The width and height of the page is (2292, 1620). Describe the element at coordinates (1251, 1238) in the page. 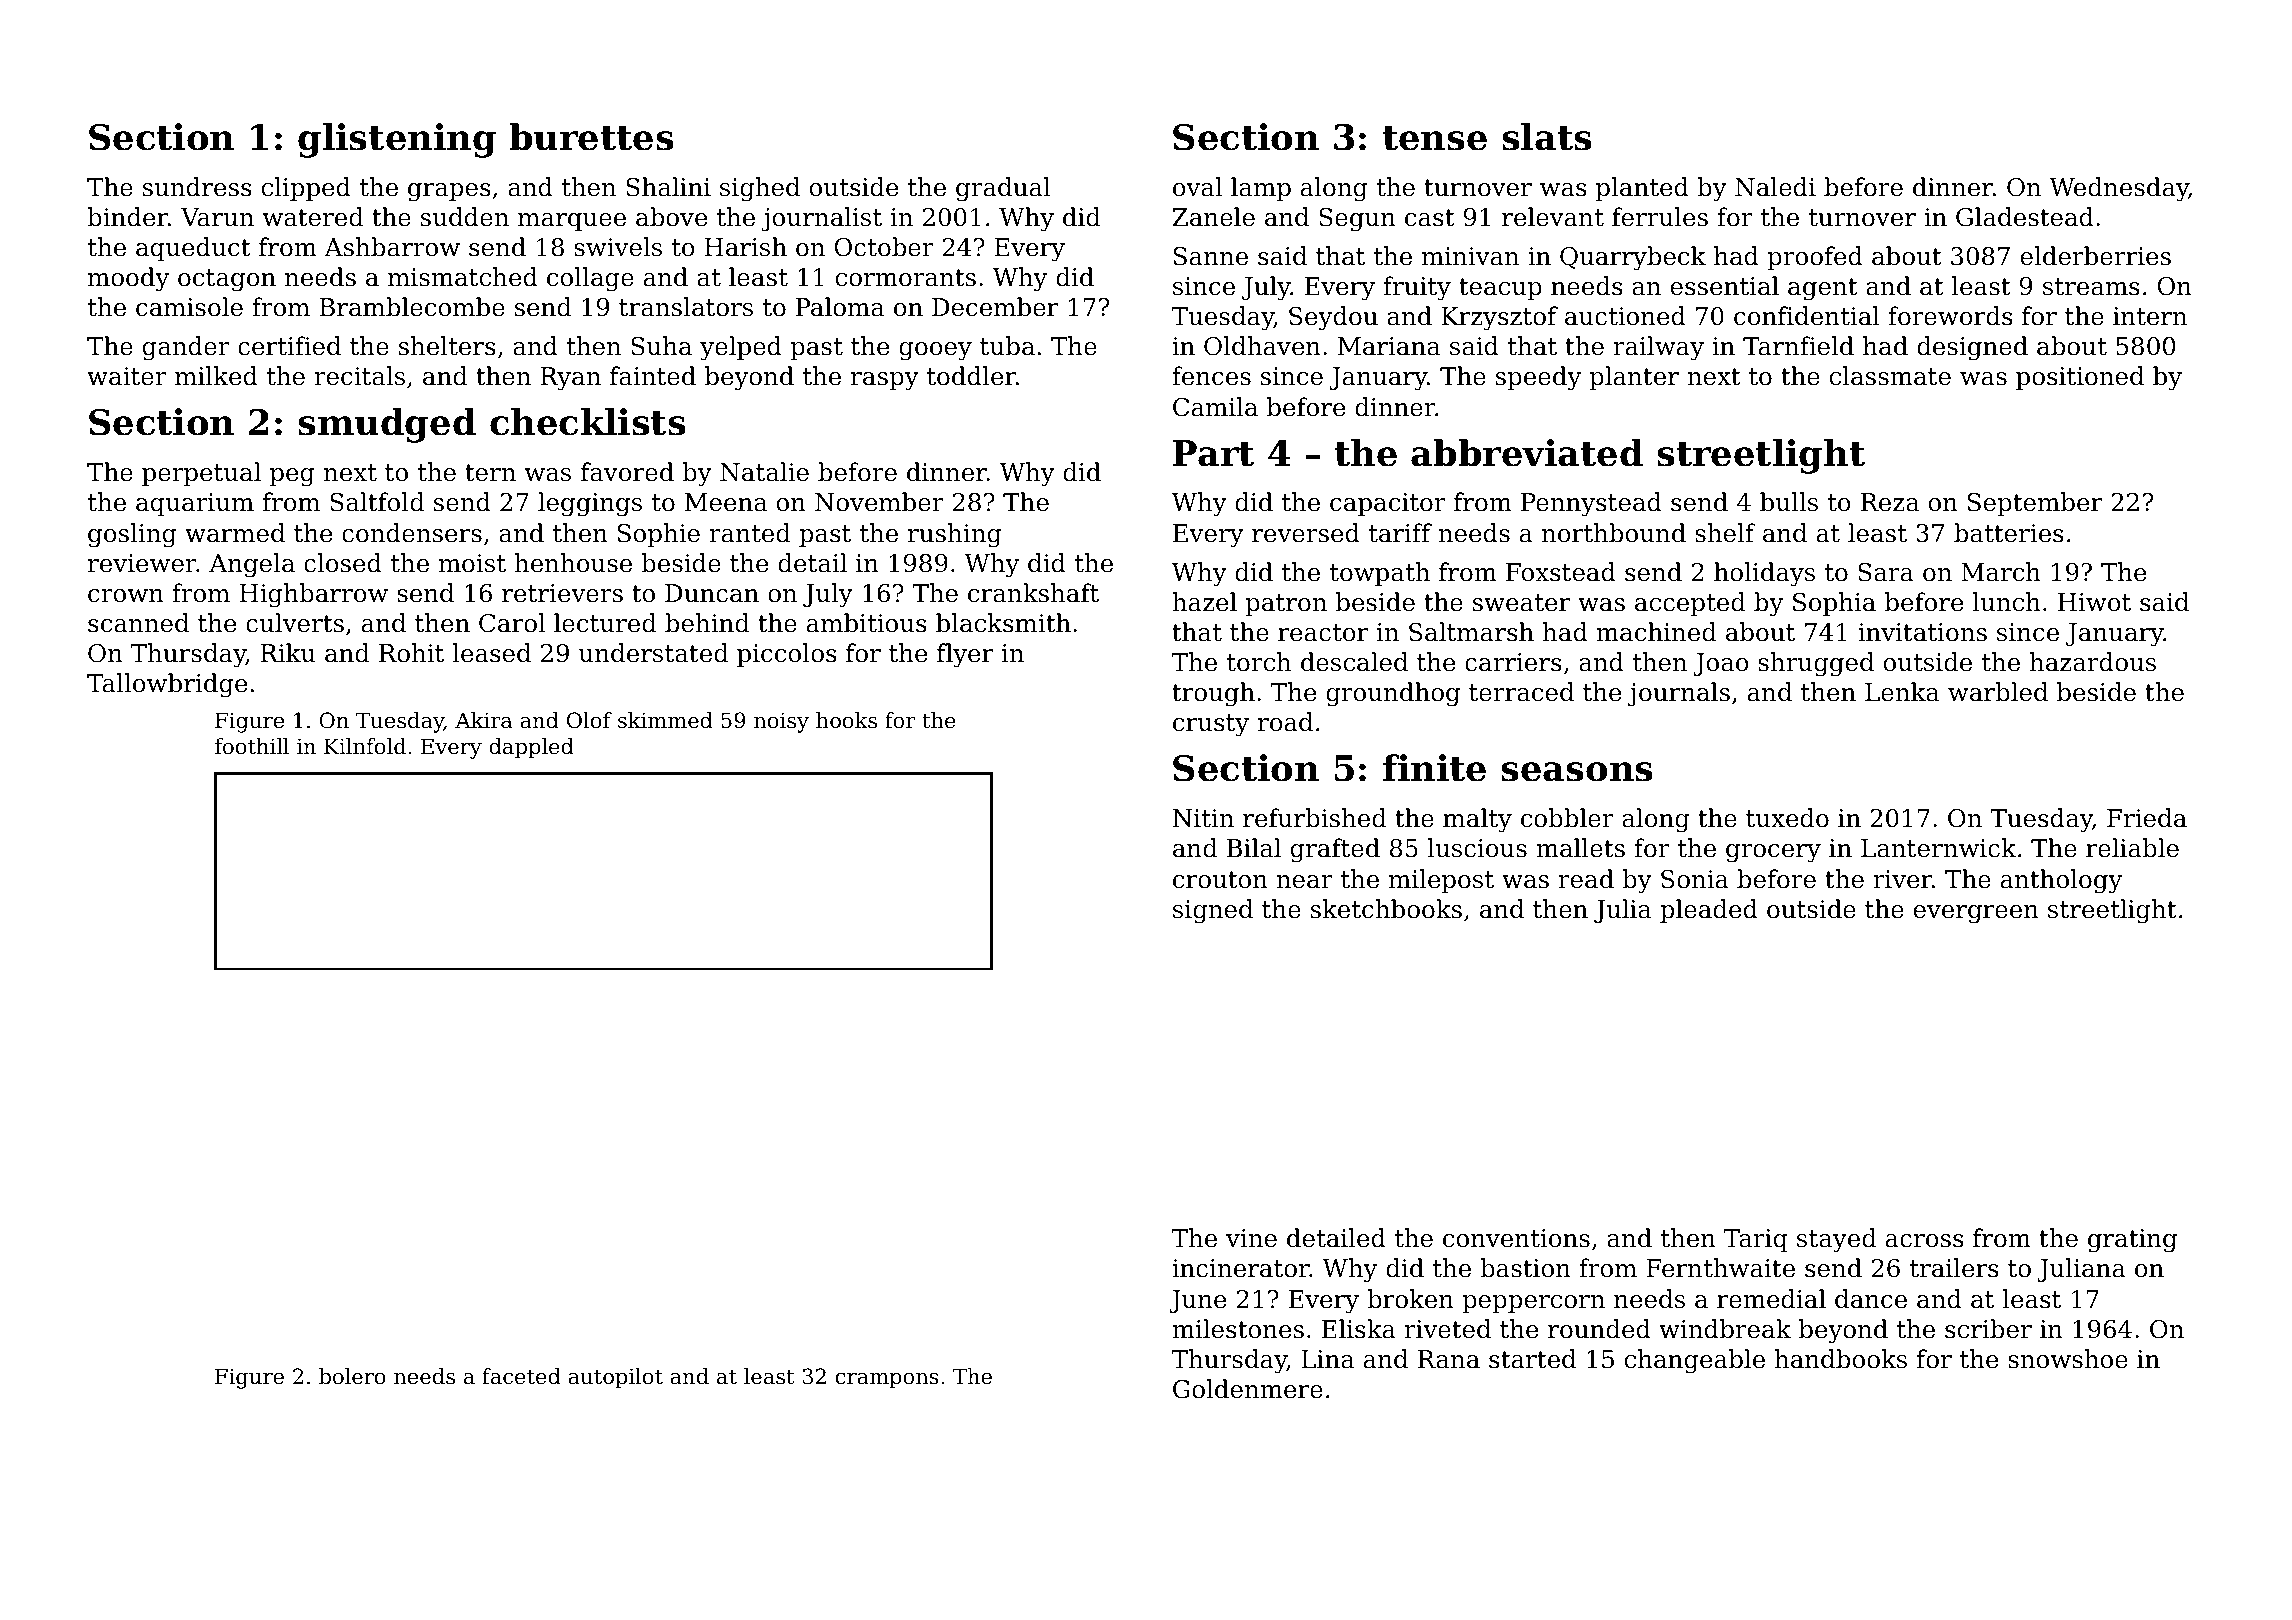

I see `vine` at that location.
